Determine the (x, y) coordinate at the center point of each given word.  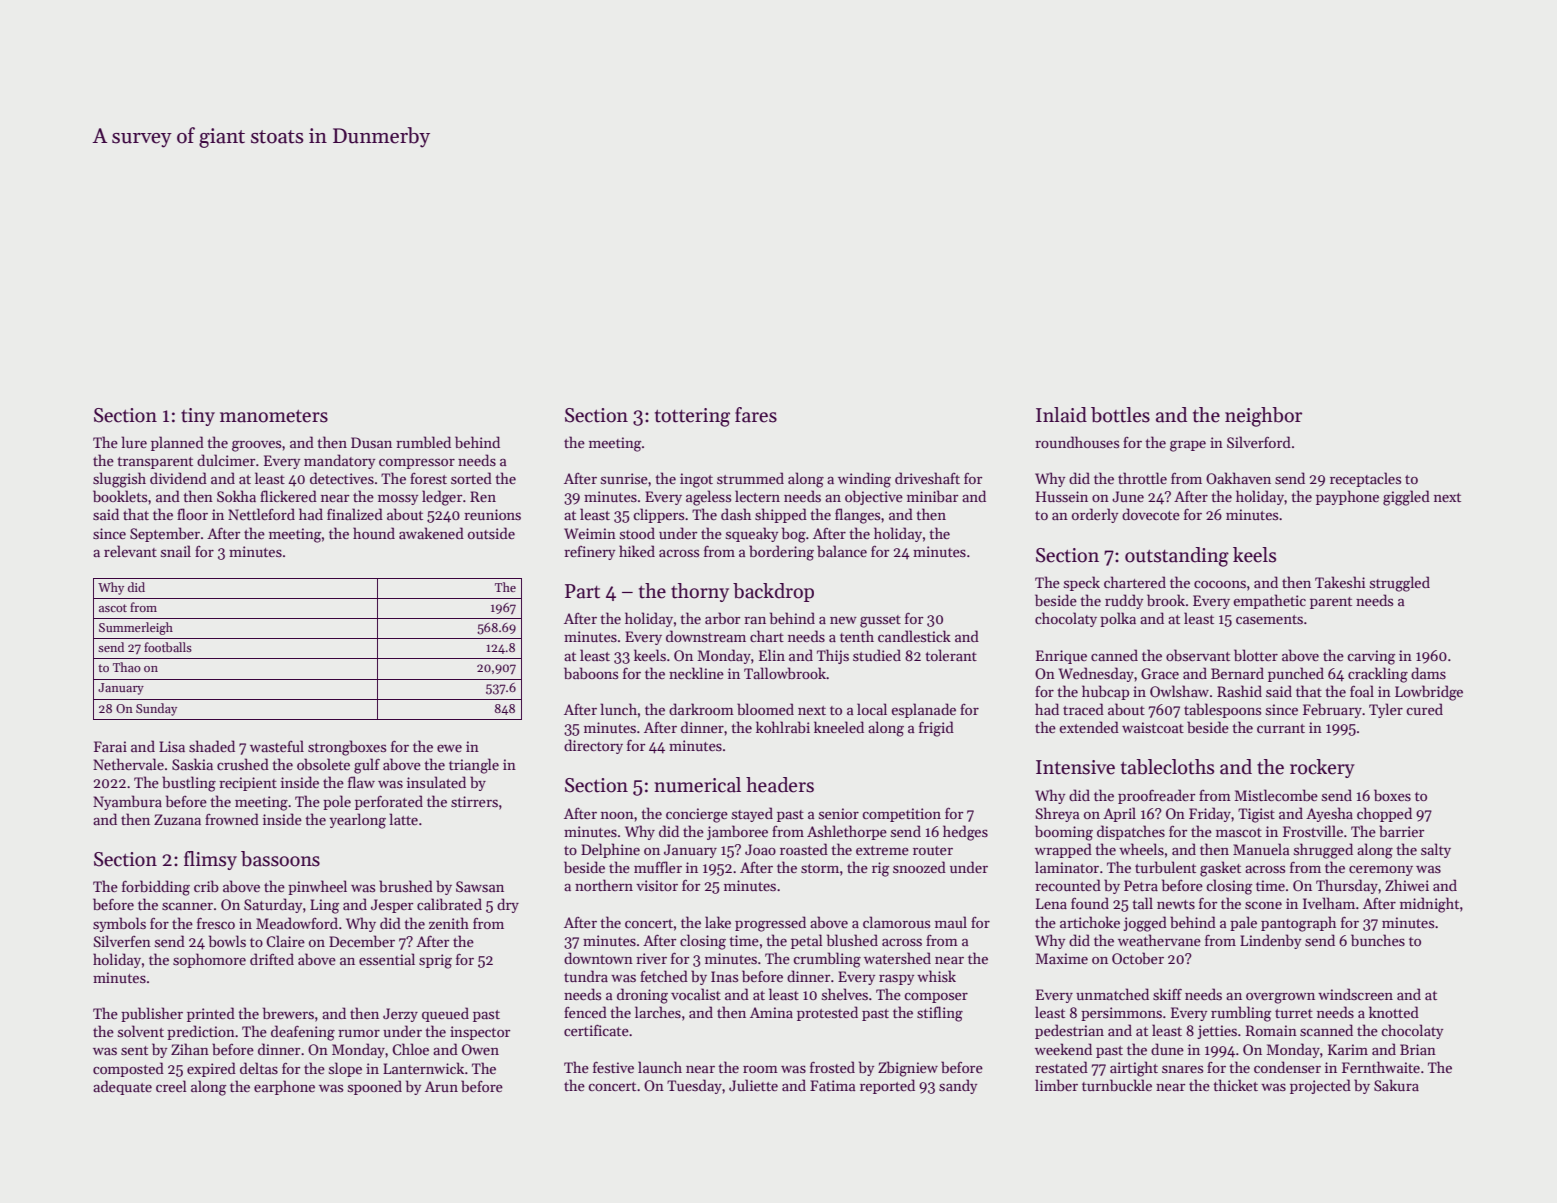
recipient (248, 784)
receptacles (1365, 479)
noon (617, 815)
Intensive (1075, 767)
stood (637, 533)
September (165, 534)
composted (128, 1069)
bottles (1120, 415)
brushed (406, 886)
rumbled (423, 442)
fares (756, 415)
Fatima (833, 1085)
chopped (1384, 814)
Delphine (610, 850)
